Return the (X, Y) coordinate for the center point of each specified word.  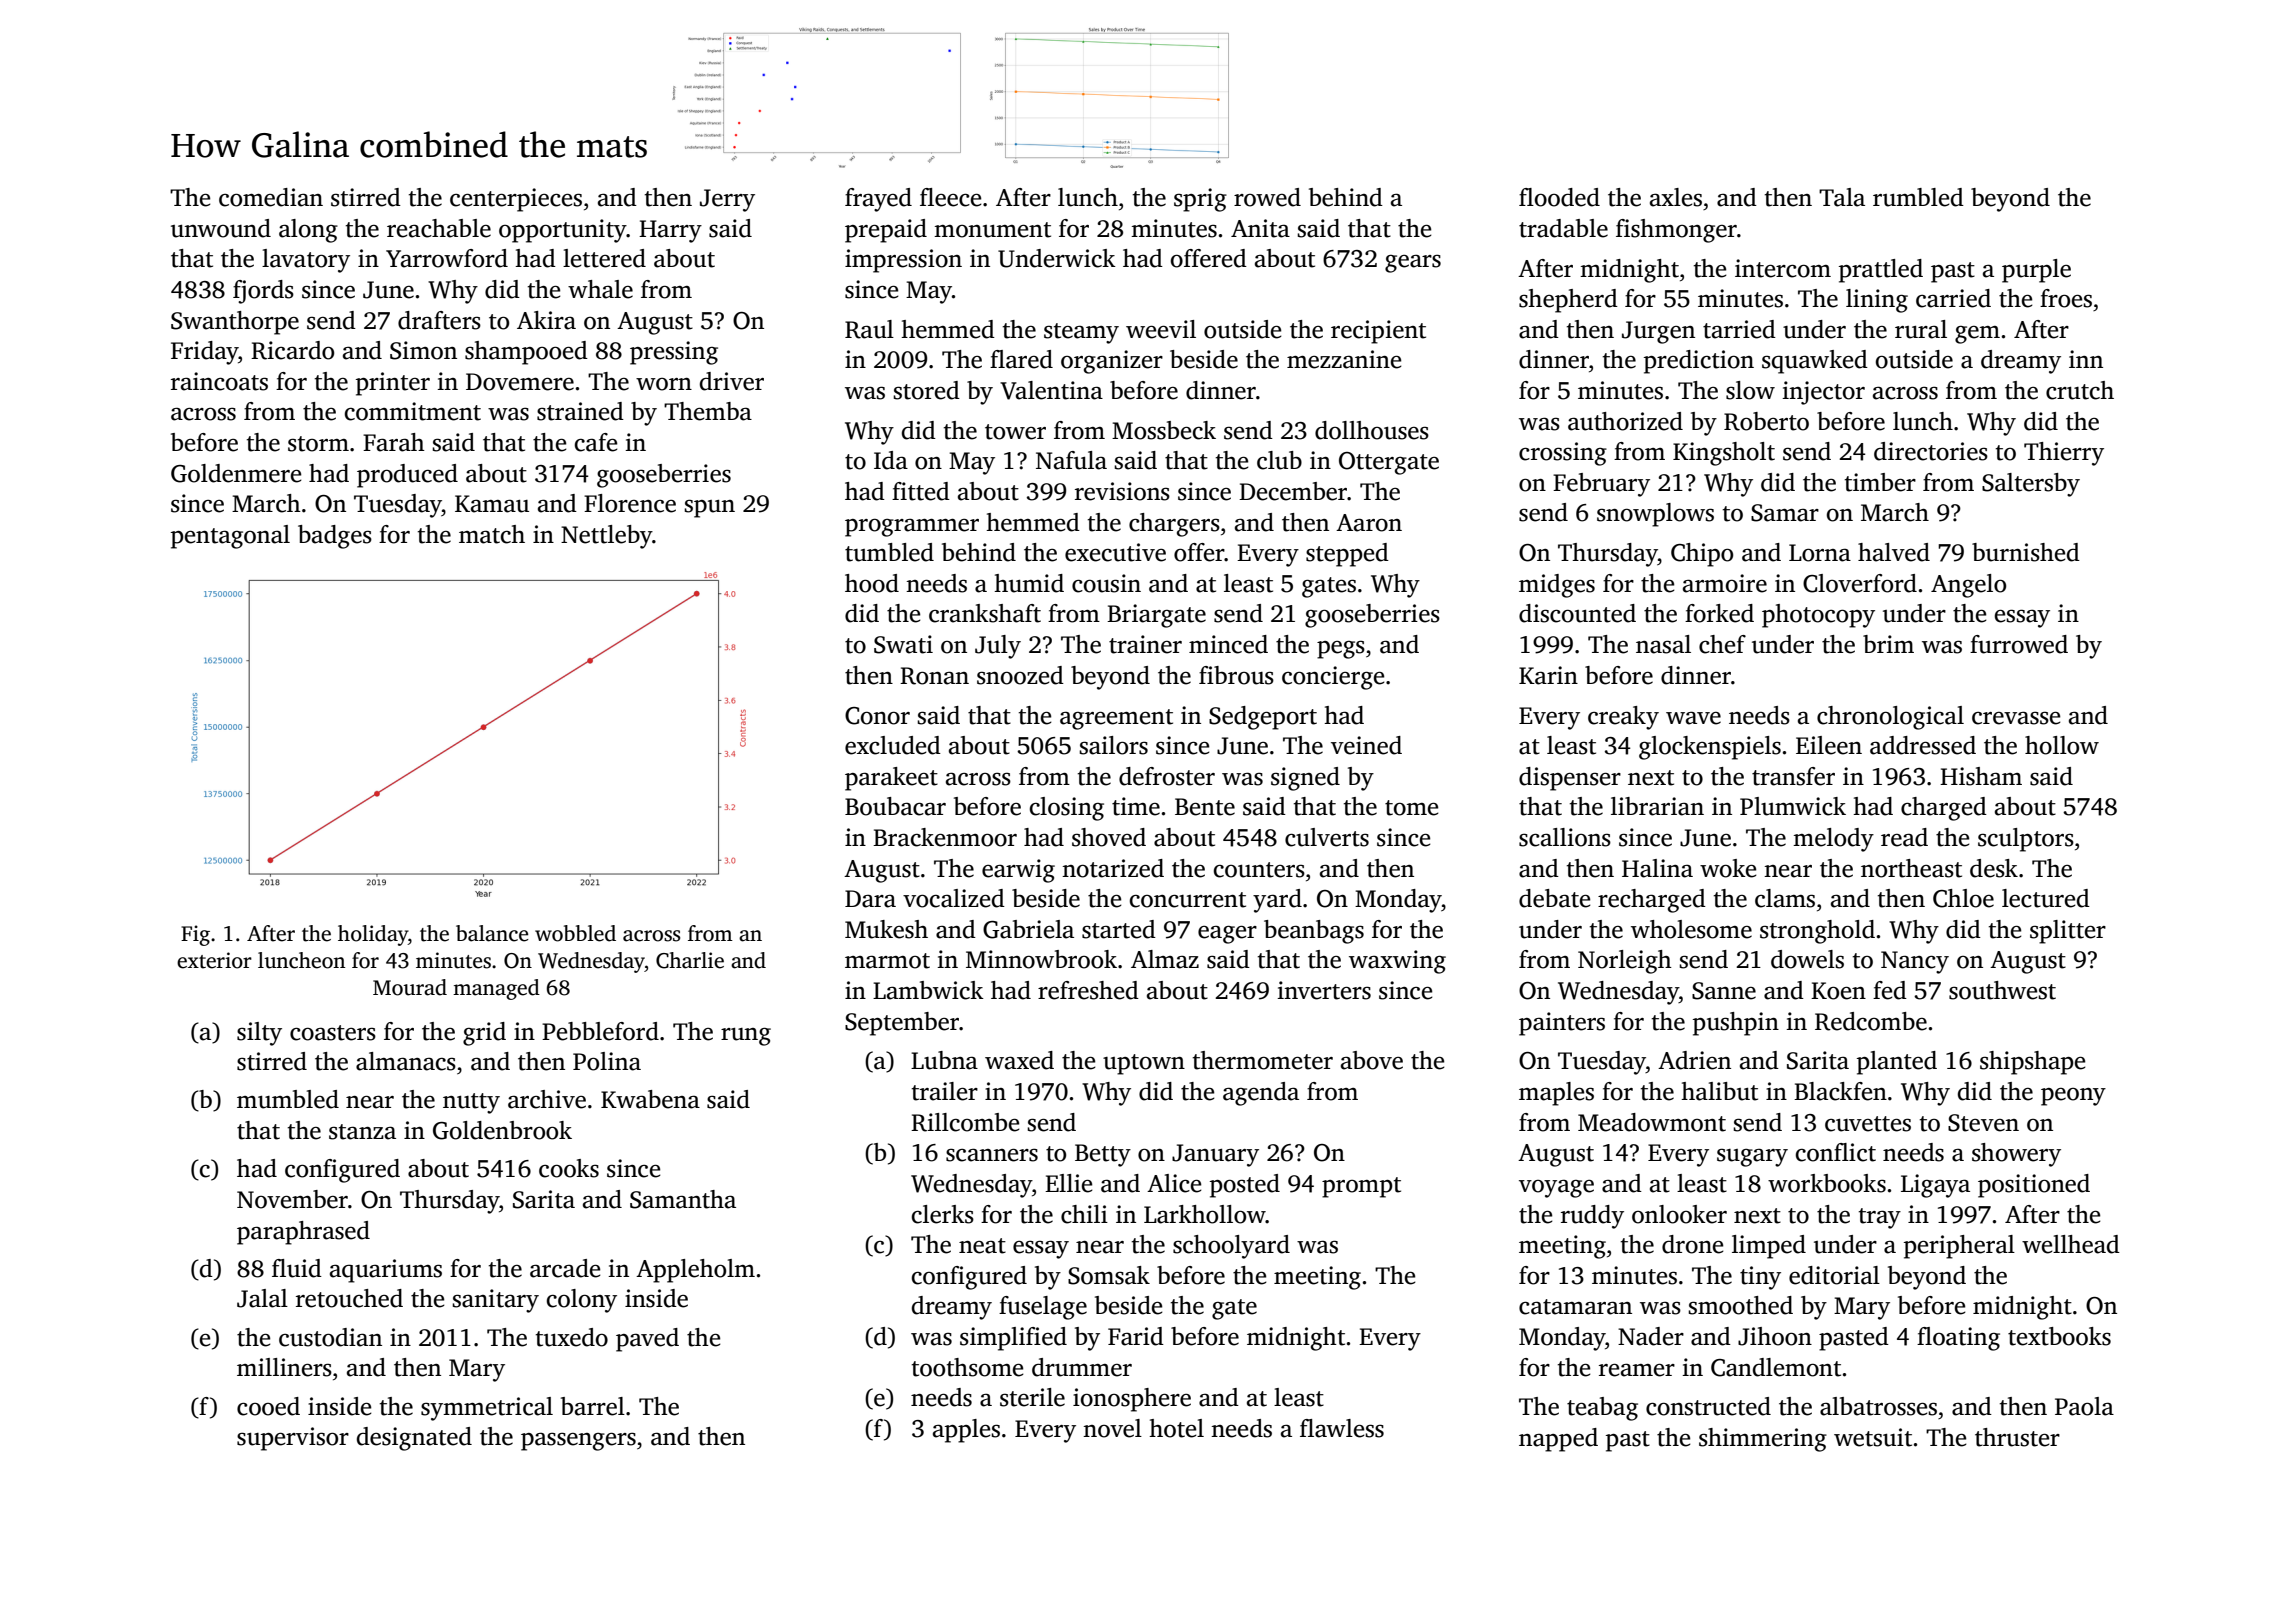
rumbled (1918, 197)
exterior (214, 960)
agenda (1261, 1094)
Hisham (1981, 776)
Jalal (262, 1298)
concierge (1333, 678)
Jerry (727, 200)
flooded (1559, 197)
